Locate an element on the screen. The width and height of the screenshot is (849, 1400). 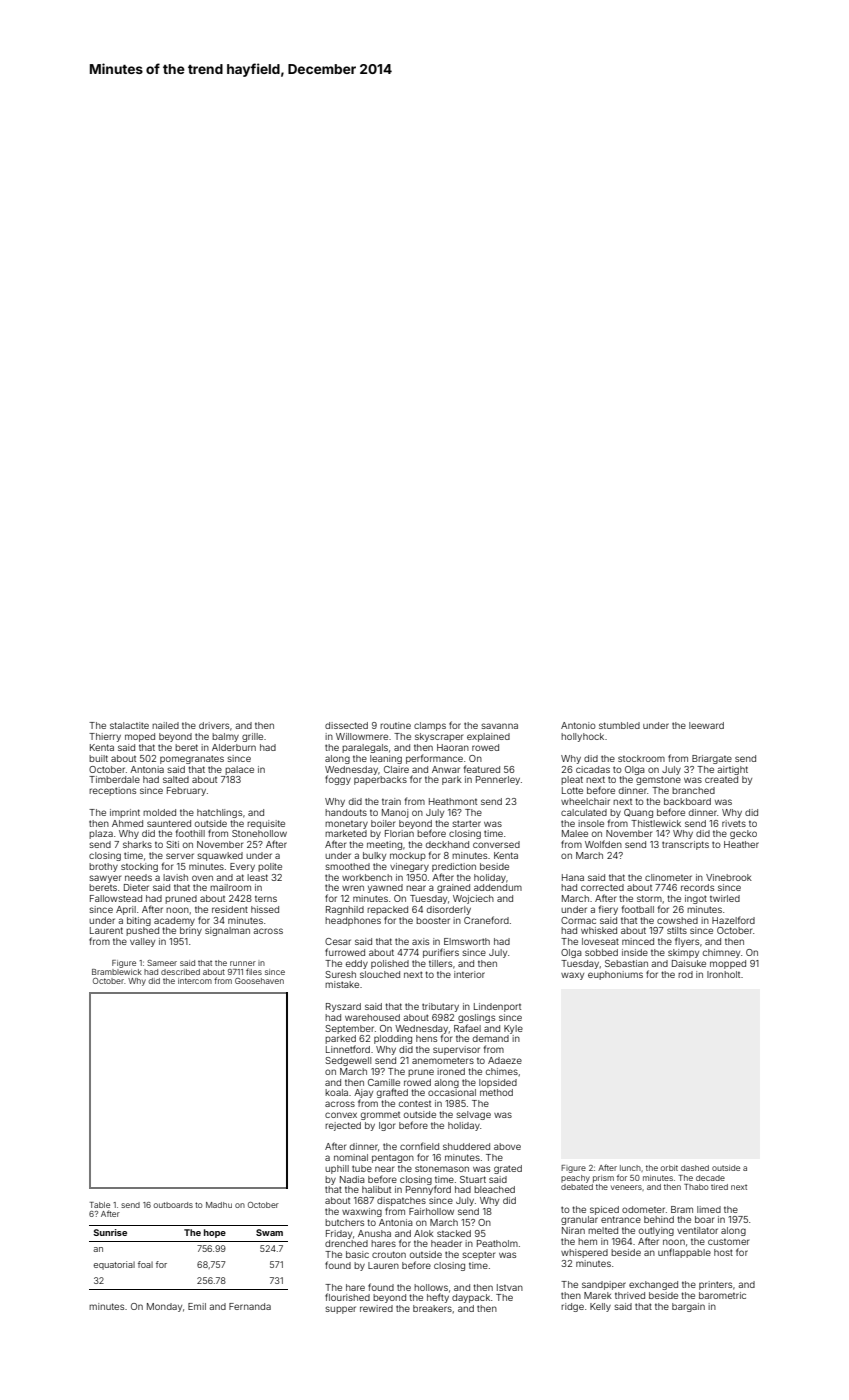
Ironholt is located at coordinates (723, 974).
